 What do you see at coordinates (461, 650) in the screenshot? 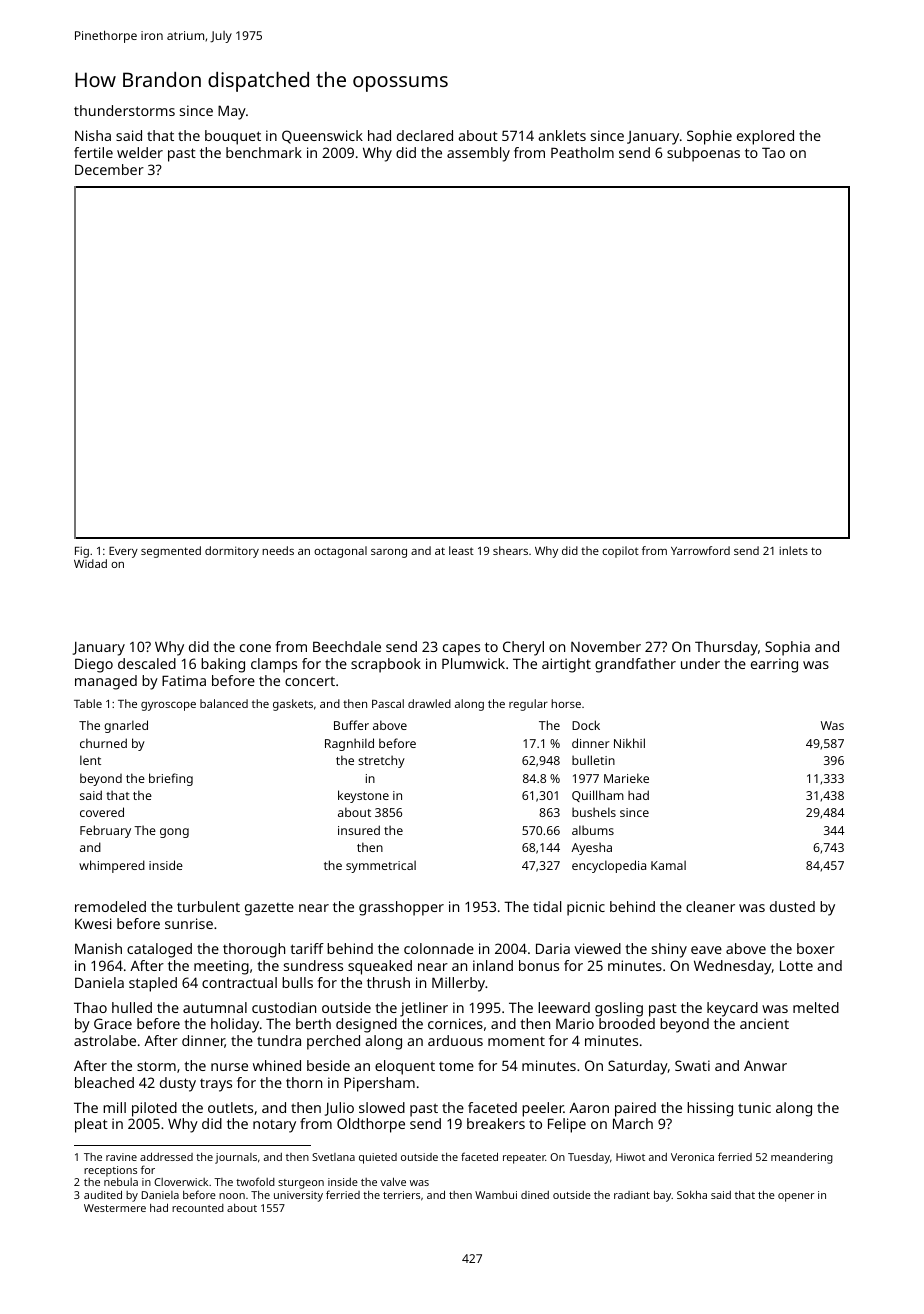
I see `capes` at bounding box center [461, 650].
